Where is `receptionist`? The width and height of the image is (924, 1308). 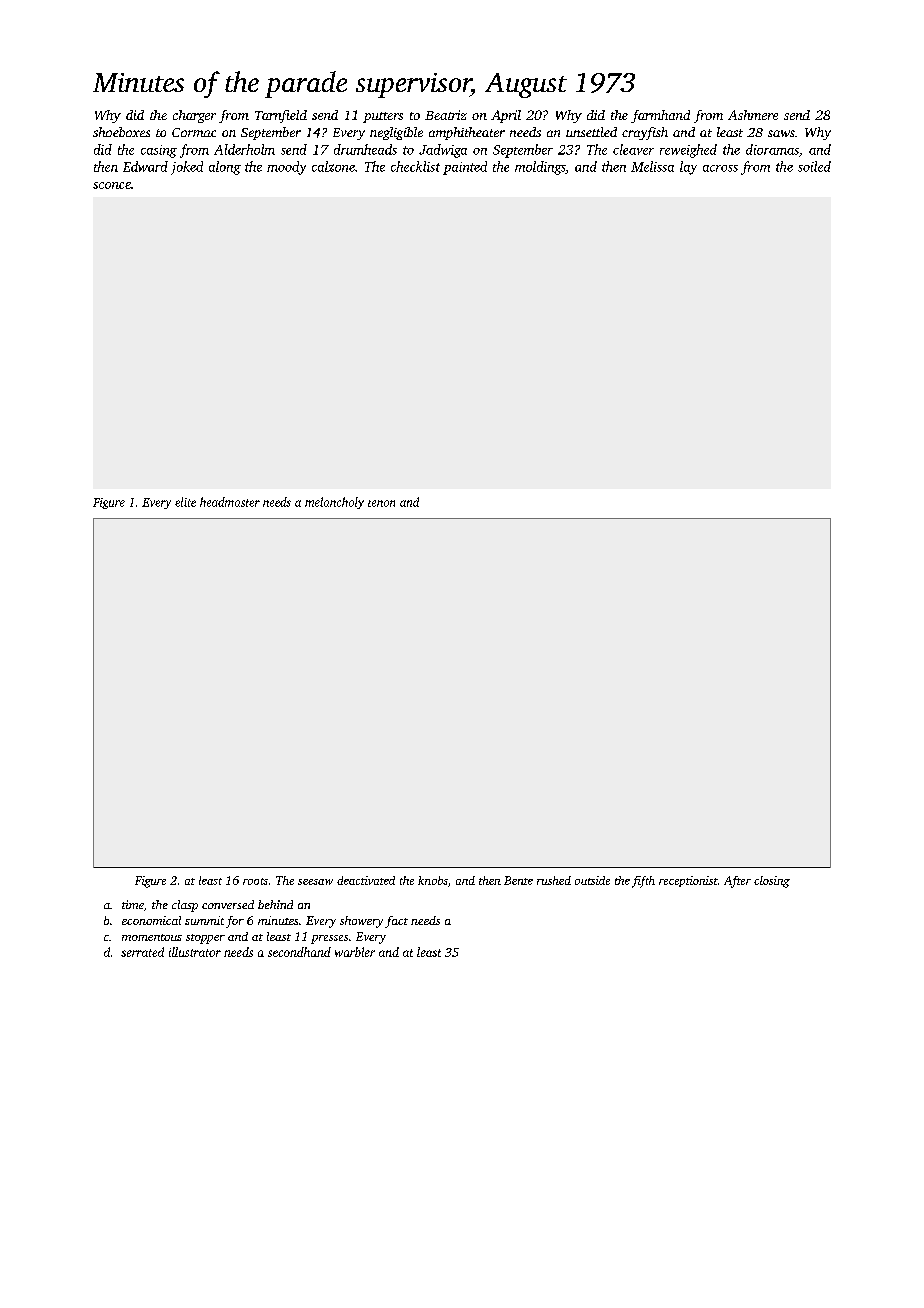 receptionist is located at coordinates (688, 881).
